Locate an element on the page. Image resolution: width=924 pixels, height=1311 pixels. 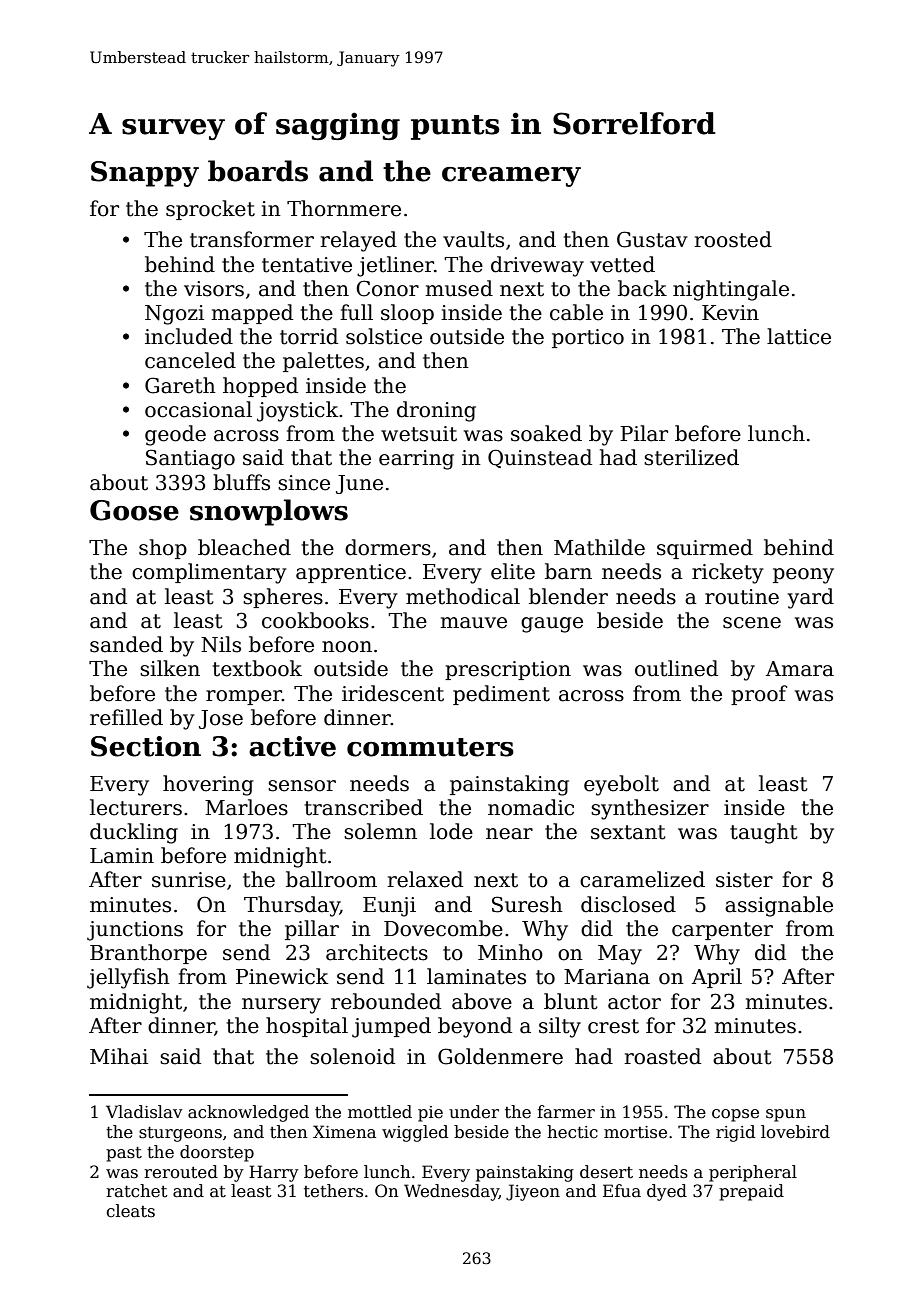
mauve is located at coordinates (473, 623).
